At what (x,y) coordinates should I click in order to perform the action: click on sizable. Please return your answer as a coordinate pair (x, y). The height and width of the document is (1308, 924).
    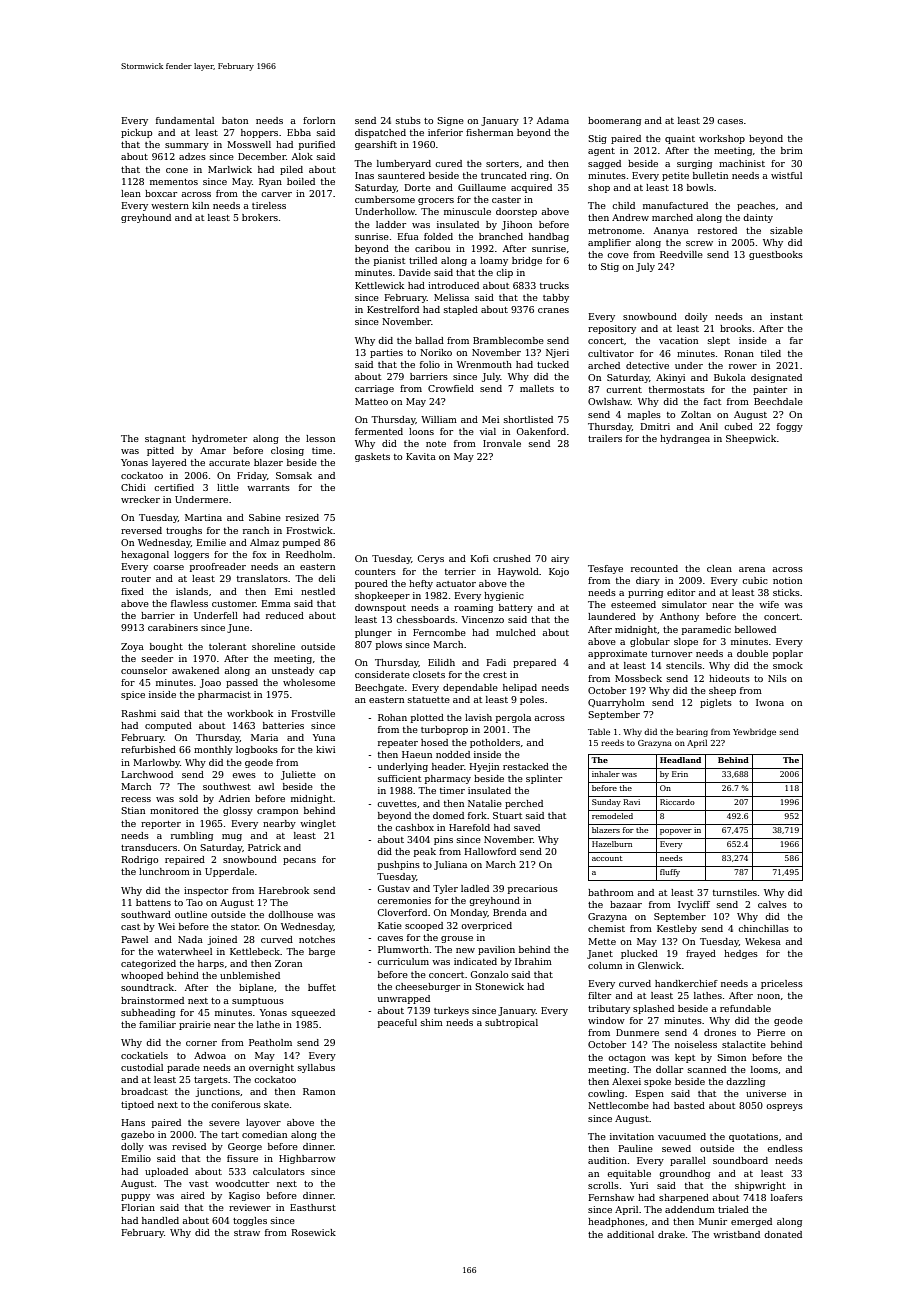
    Looking at the image, I should click on (786, 230).
